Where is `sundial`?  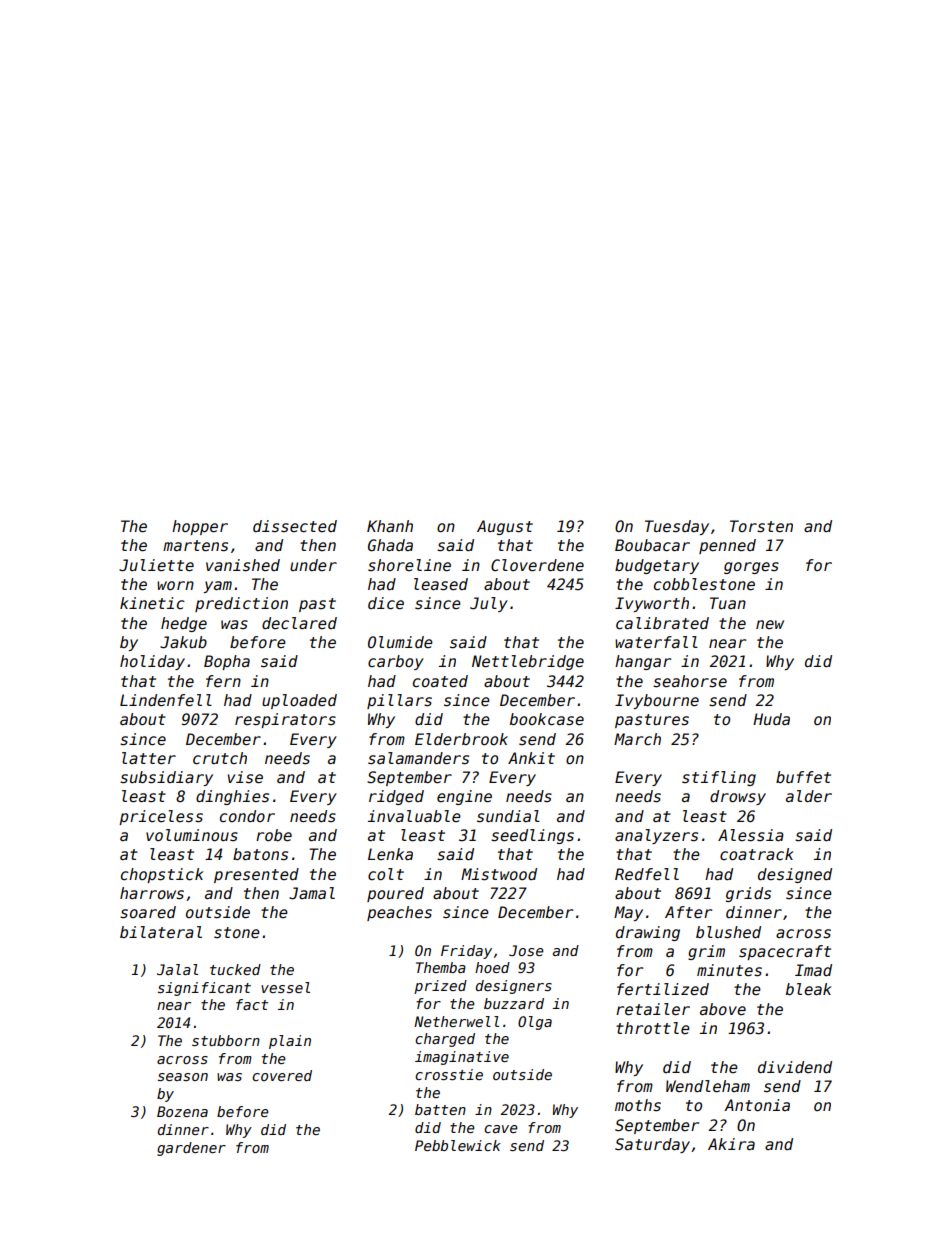 sundial is located at coordinates (508, 816).
